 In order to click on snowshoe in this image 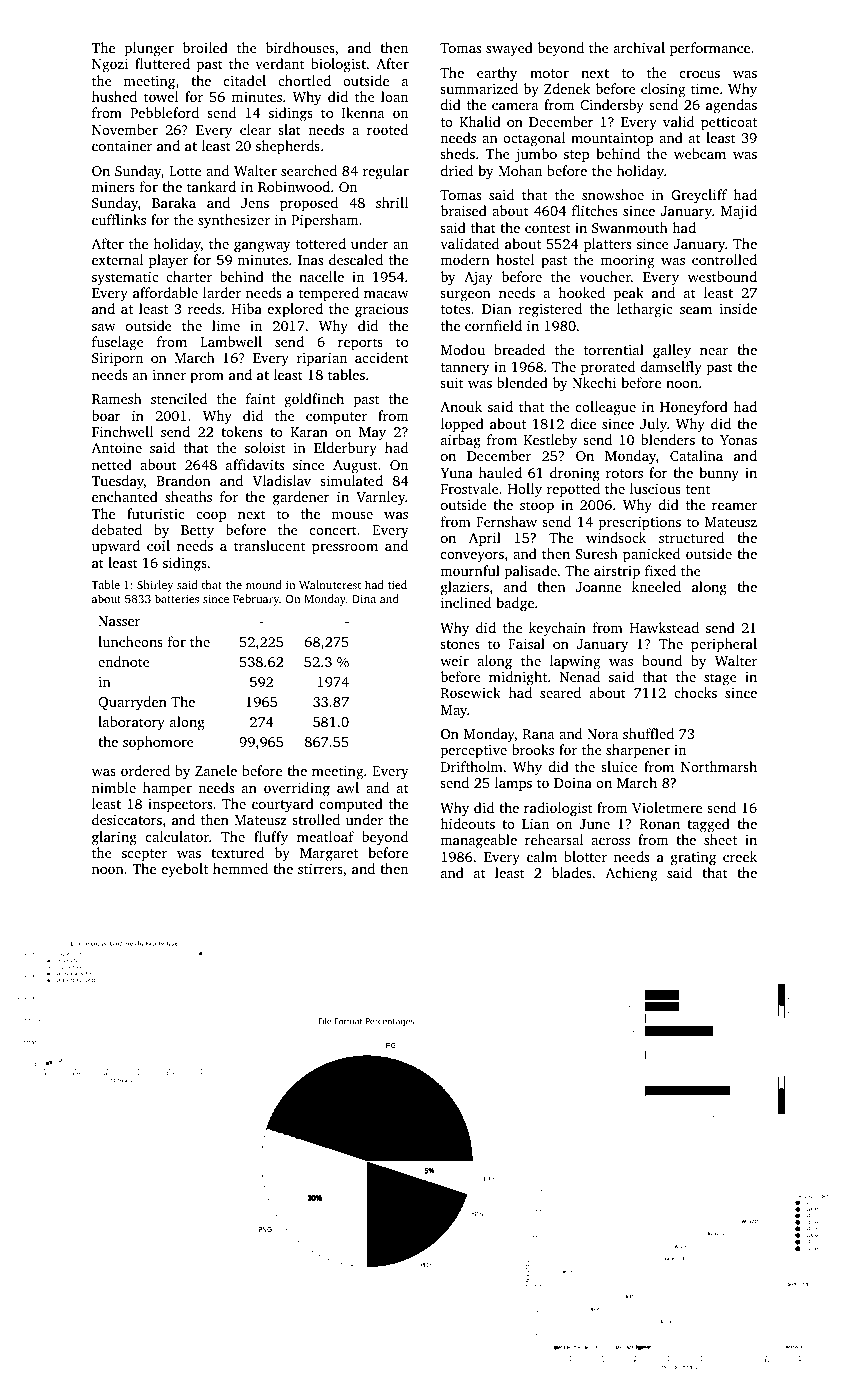, I will do `click(613, 194)`.
